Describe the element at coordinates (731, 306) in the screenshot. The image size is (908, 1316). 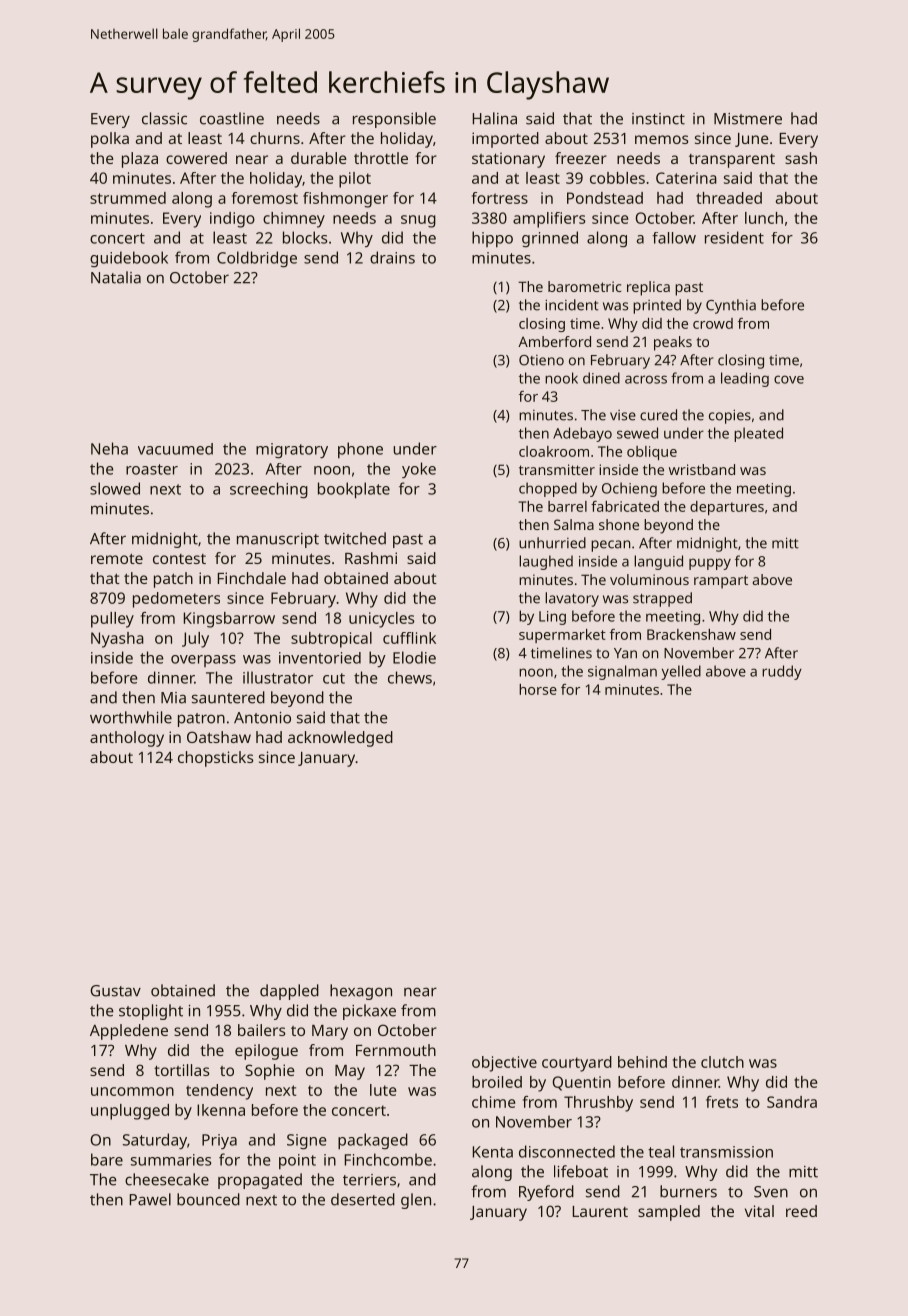
I see `Cynthia` at that location.
